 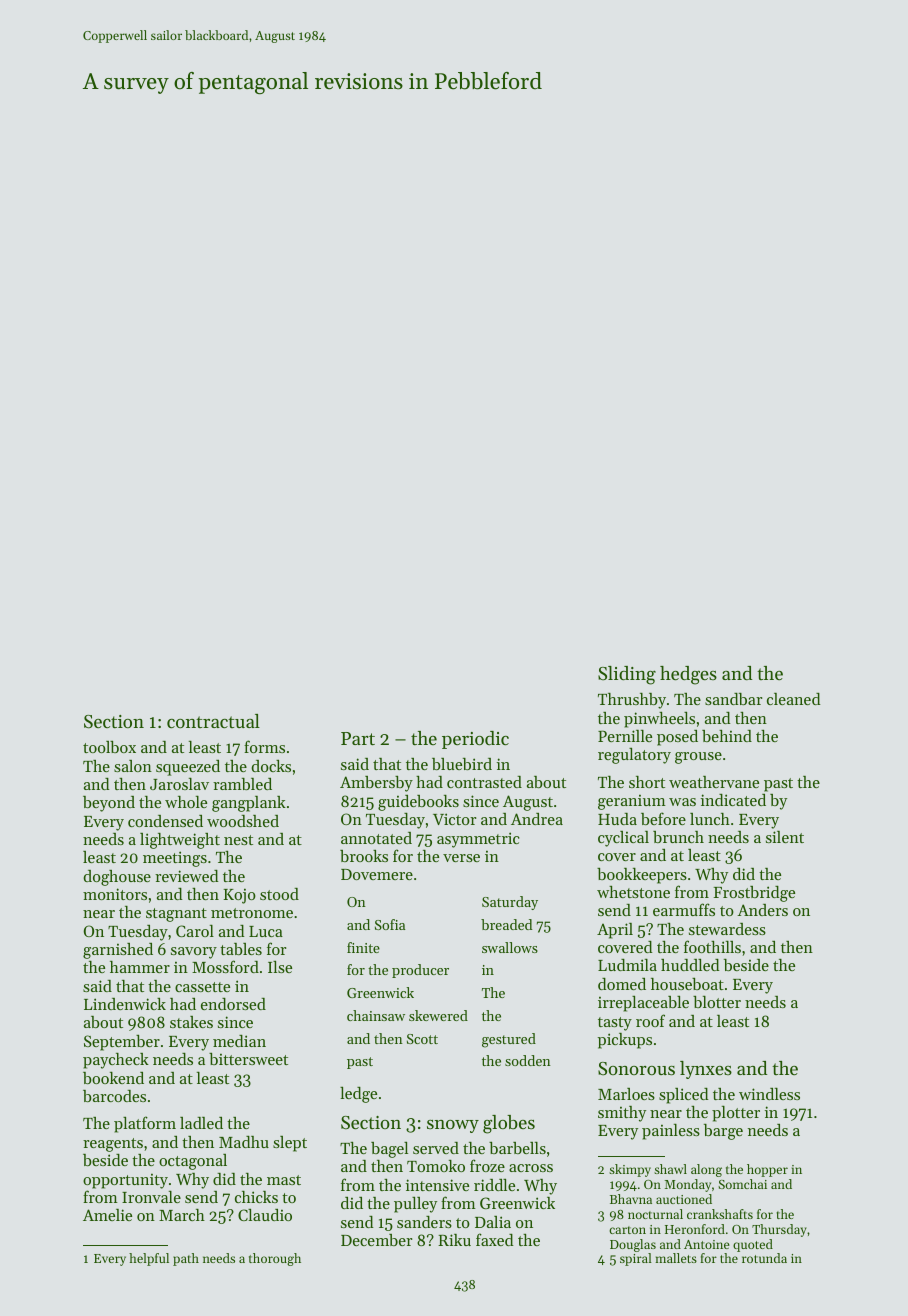 What do you see at coordinates (358, 738) in the document?
I see `Part` at bounding box center [358, 738].
